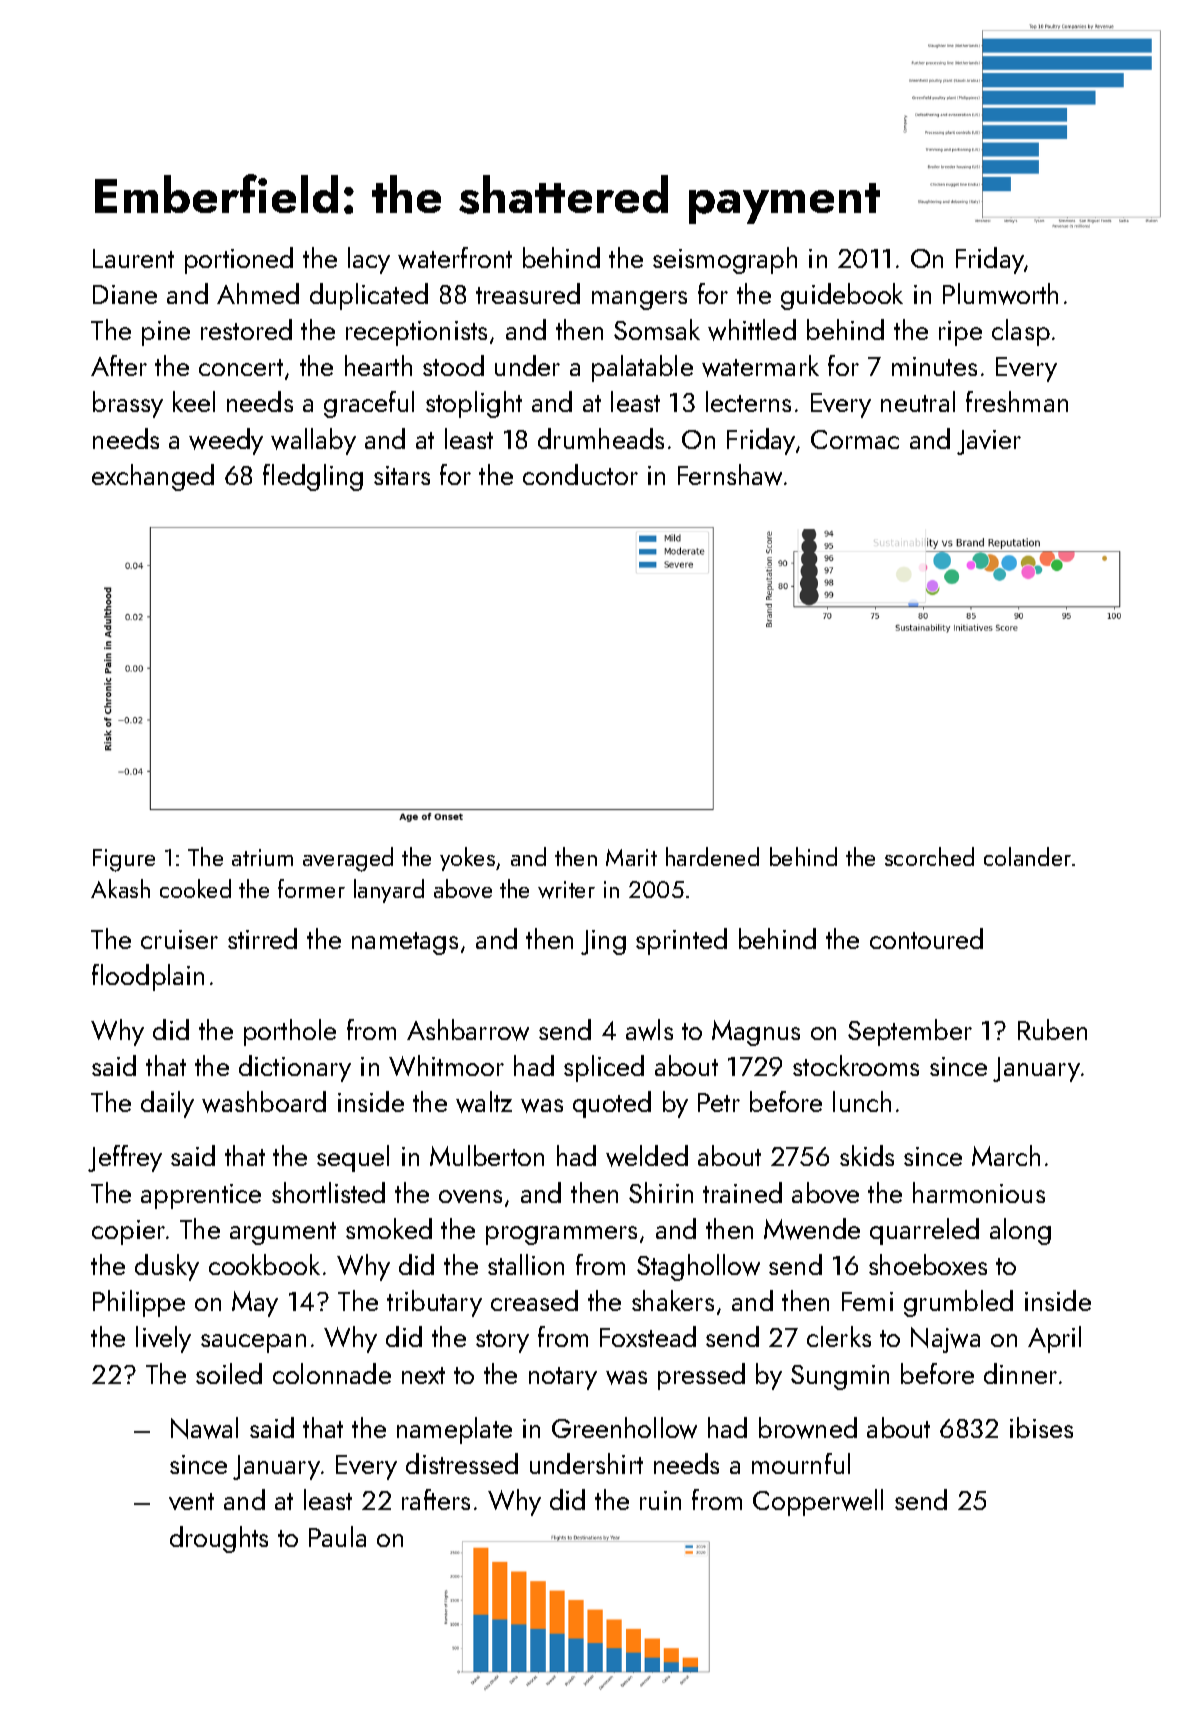 The height and width of the page is (1715, 1184). I want to click on exchanged, so click(153, 477).
